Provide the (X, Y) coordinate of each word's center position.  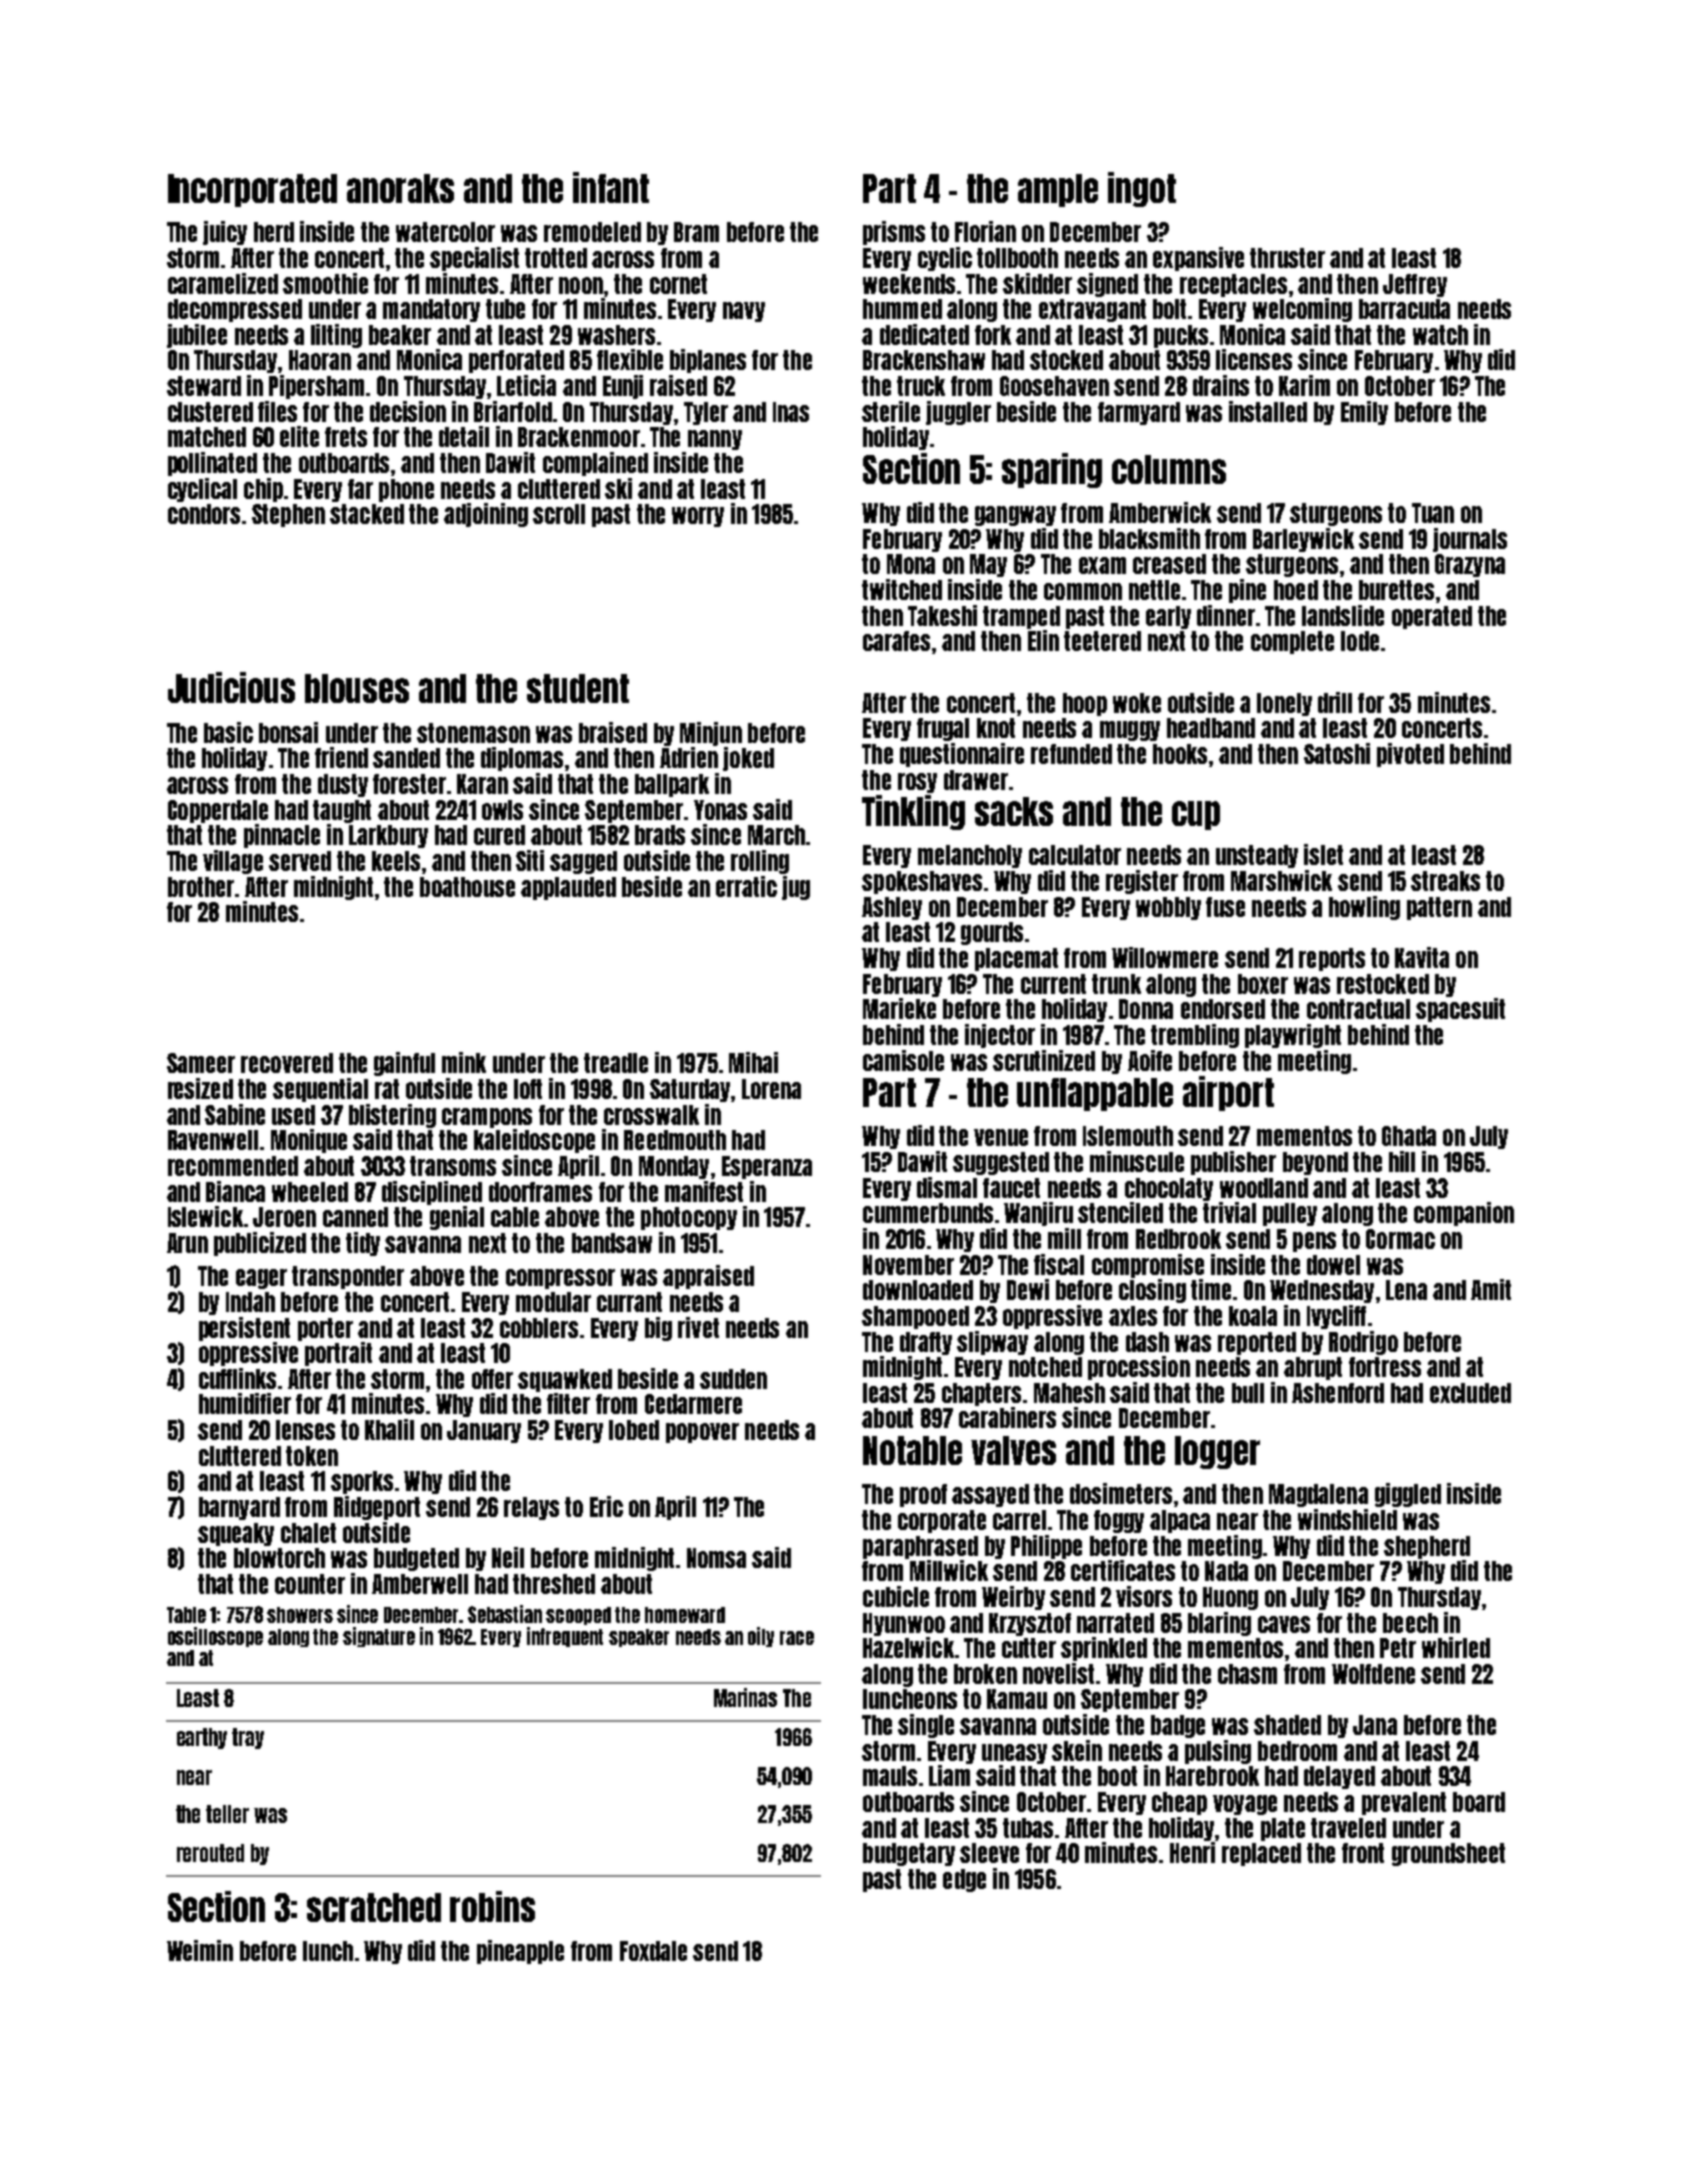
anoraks (400, 188)
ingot (1142, 189)
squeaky (236, 1534)
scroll (559, 514)
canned (355, 1217)
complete (1292, 642)
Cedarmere (693, 1404)
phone (406, 490)
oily (761, 1637)
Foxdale (653, 1951)
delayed (1339, 1777)
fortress (1385, 1367)
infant (611, 187)
